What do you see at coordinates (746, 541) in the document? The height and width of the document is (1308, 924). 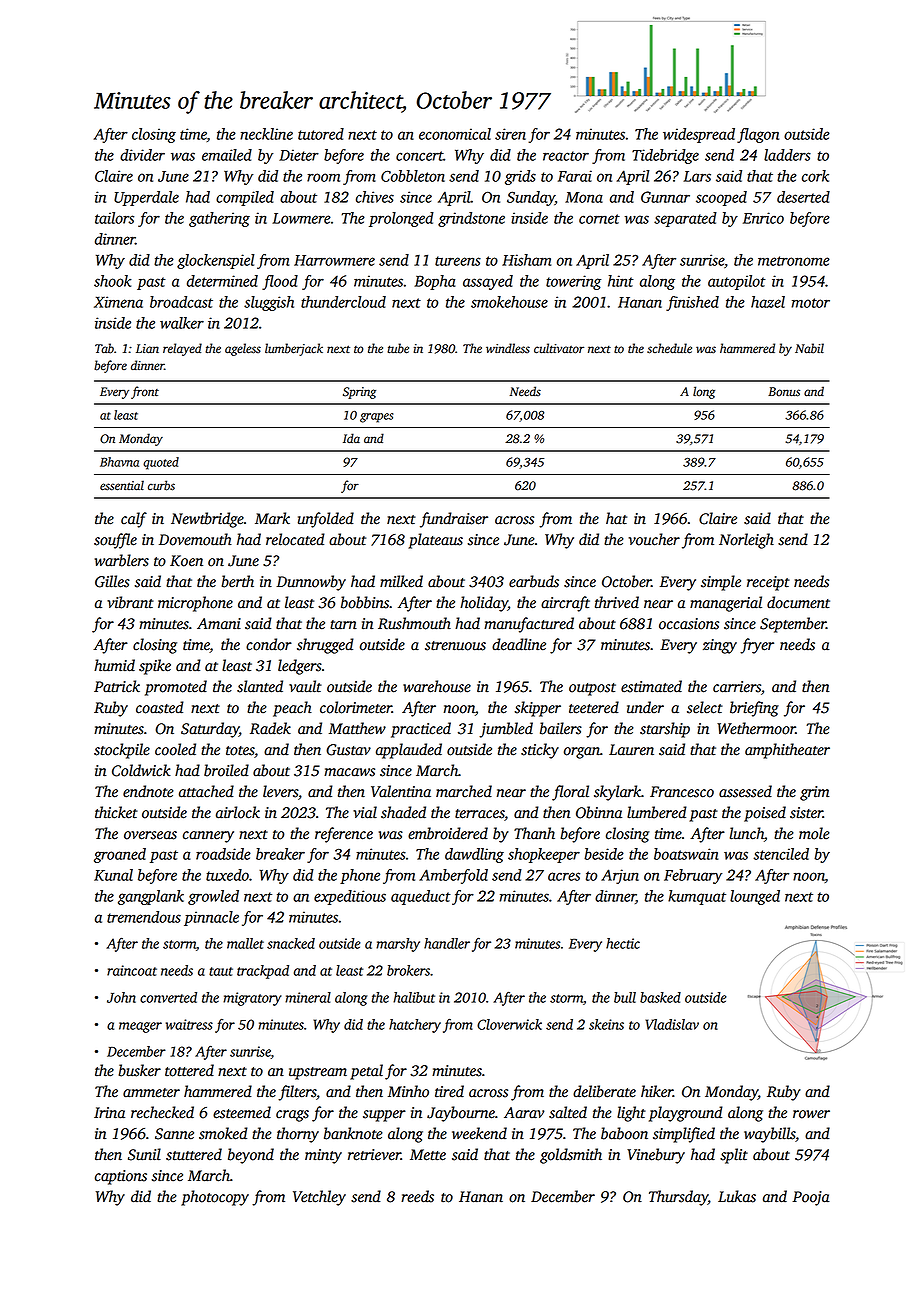 I see `Norleigh` at bounding box center [746, 541].
